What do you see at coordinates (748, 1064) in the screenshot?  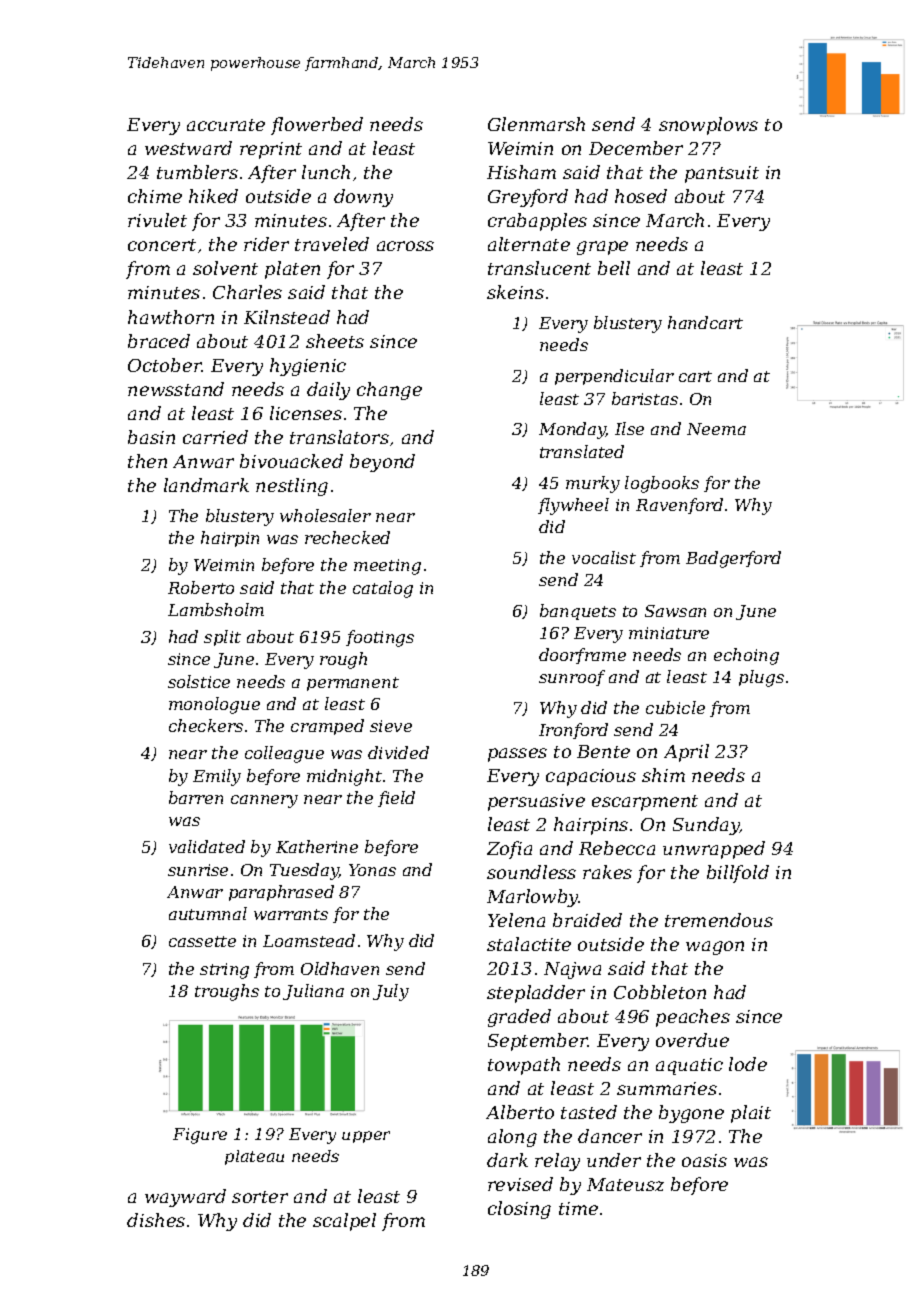 I see `lode` at bounding box center [748, 1064].
